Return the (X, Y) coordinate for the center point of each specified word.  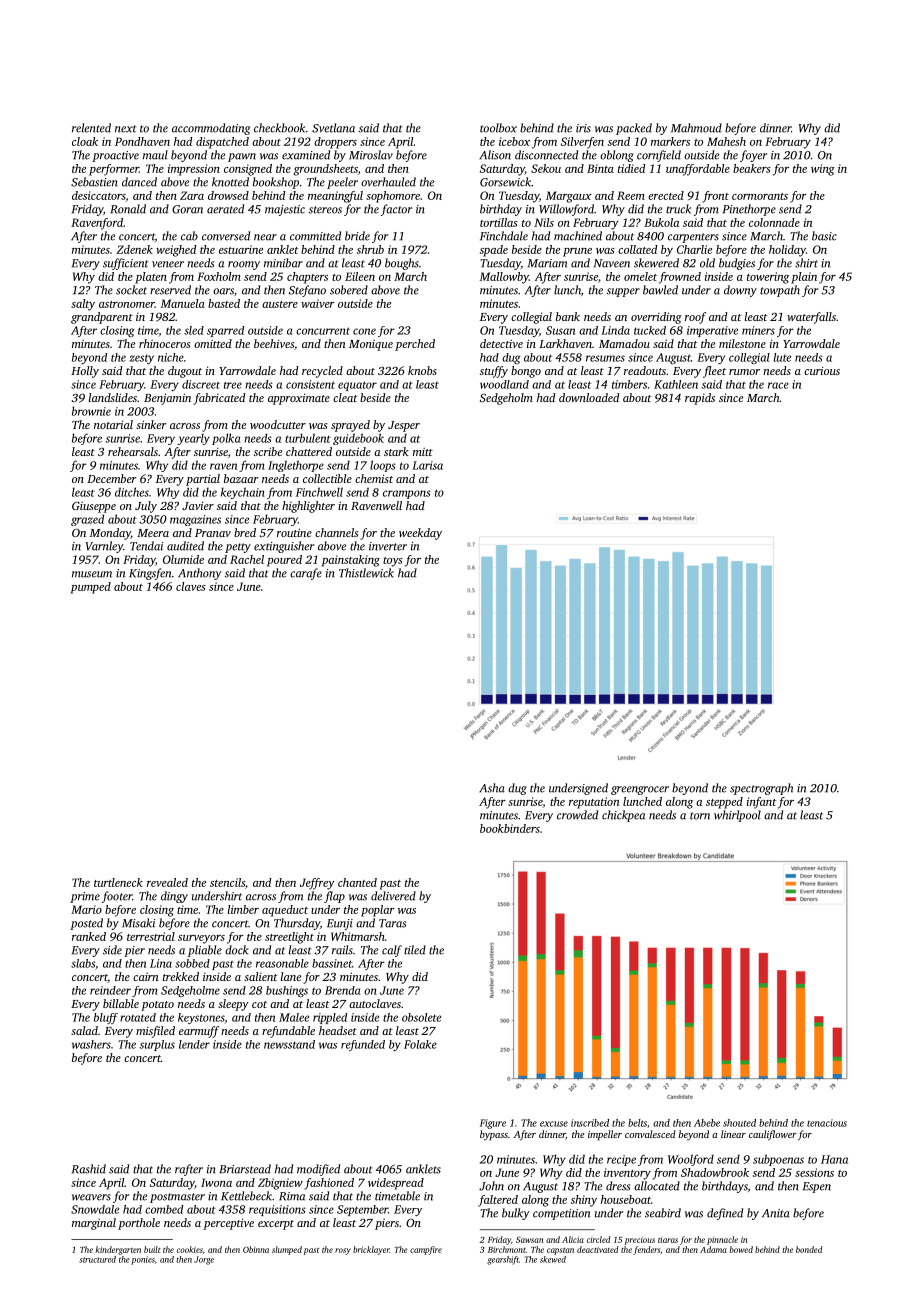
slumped (287, 1250)
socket (131, 290)
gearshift (503, 1260)
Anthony (199, 574)
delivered (393, 896)
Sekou (546, 168)
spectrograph (761, 789)
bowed (741, 1249)
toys (393, 562)
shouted (739, 1123)
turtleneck (118, 882)
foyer (753, 156)
